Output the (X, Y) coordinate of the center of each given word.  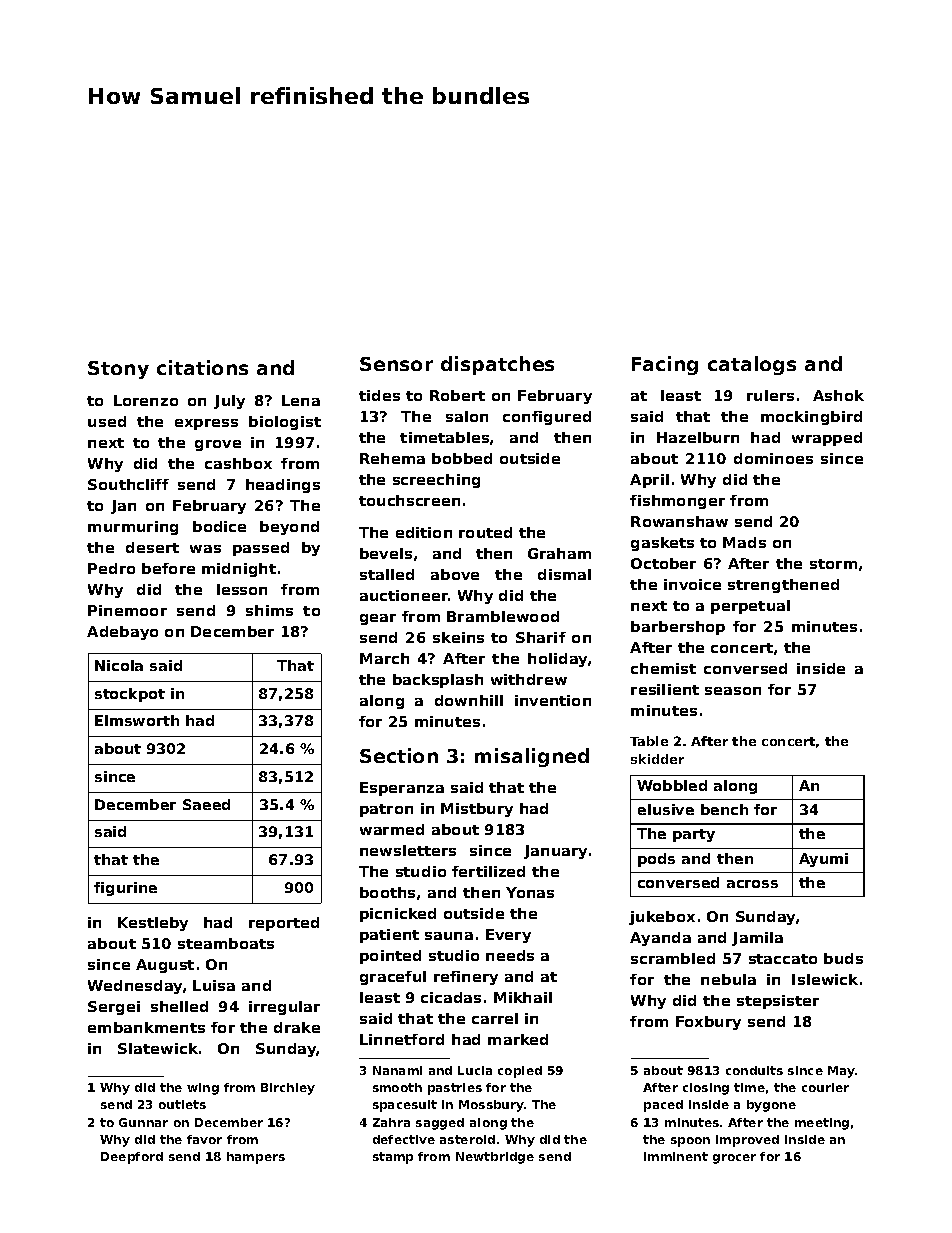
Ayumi (823, 860)
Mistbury (477, 810)
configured (547, 418)
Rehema (392, 458)
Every (508, 936)
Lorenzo (146, 400)
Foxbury (708, 1023)
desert (152, 547)
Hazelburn (698, 437)
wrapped (827, 439)
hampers (256, 1158)
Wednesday (135, 987)
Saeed (206, 804)
